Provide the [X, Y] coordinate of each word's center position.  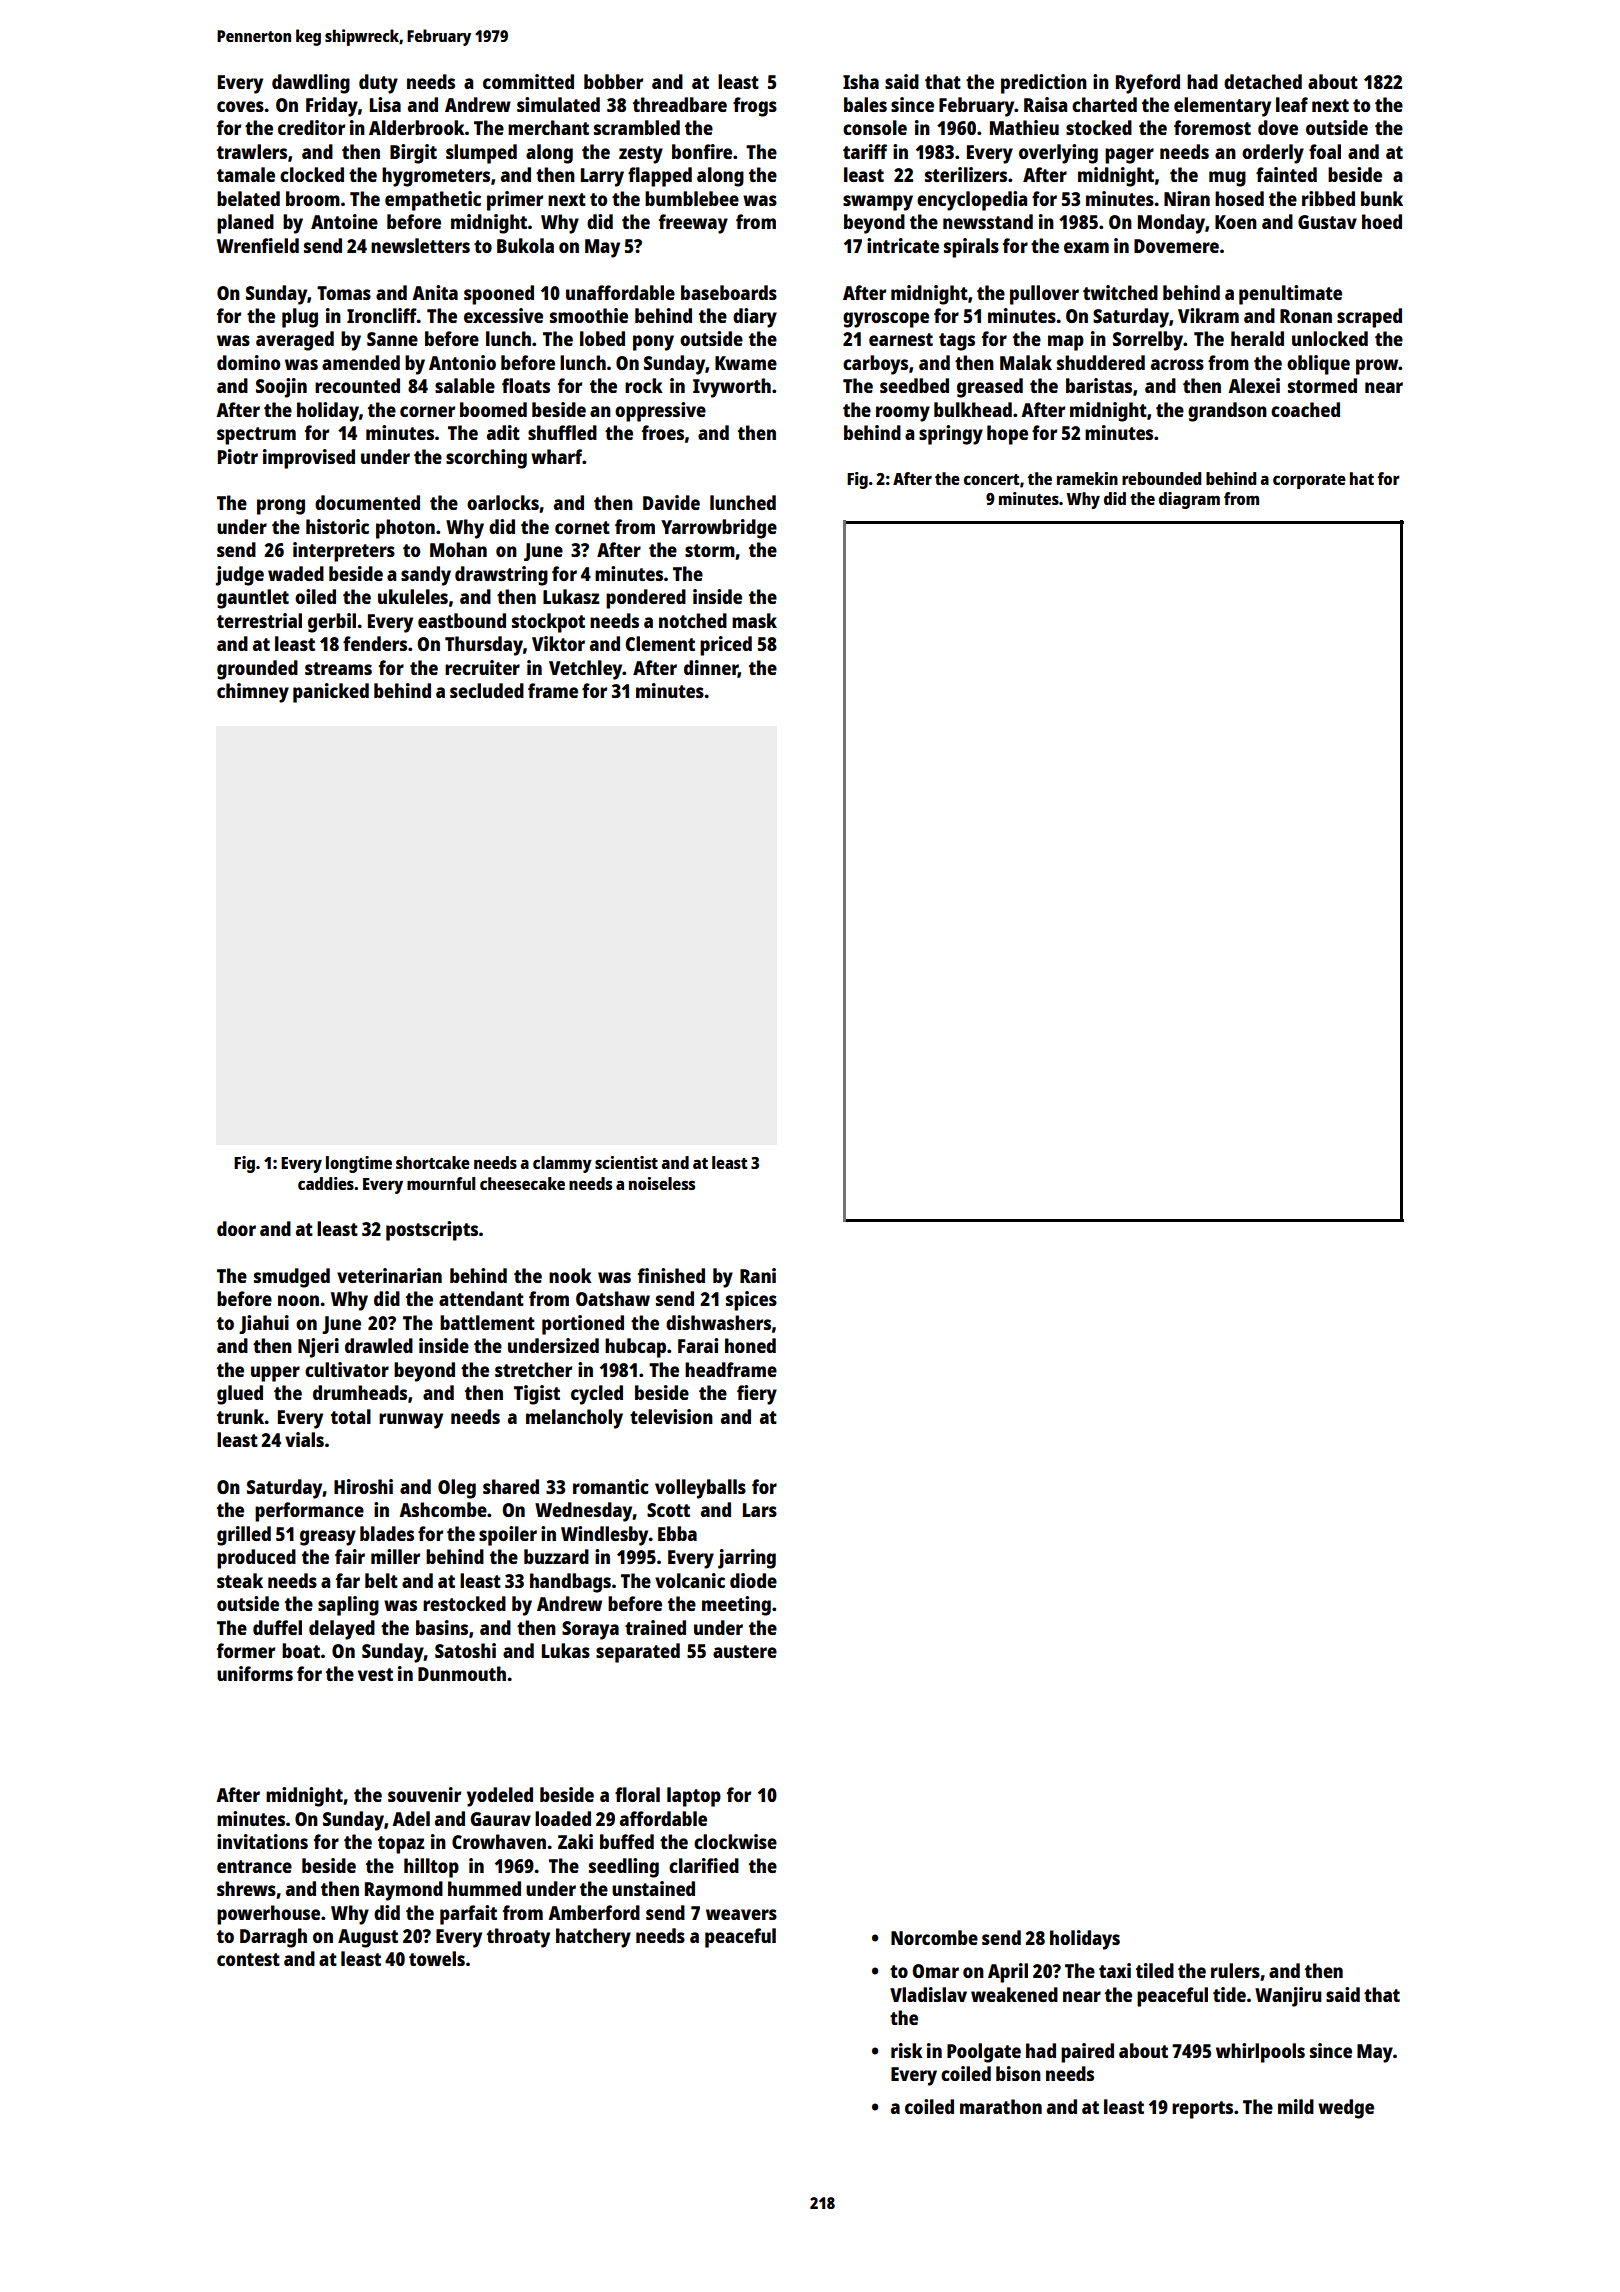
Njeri [318, 1348]
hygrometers [436, 177]
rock [644, 385]
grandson [1227, 412]
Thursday [484, 646]
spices [751, 1301]
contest [248, 1959]
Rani [758, 1275]
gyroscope [886, 320]
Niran [1187, 198]
